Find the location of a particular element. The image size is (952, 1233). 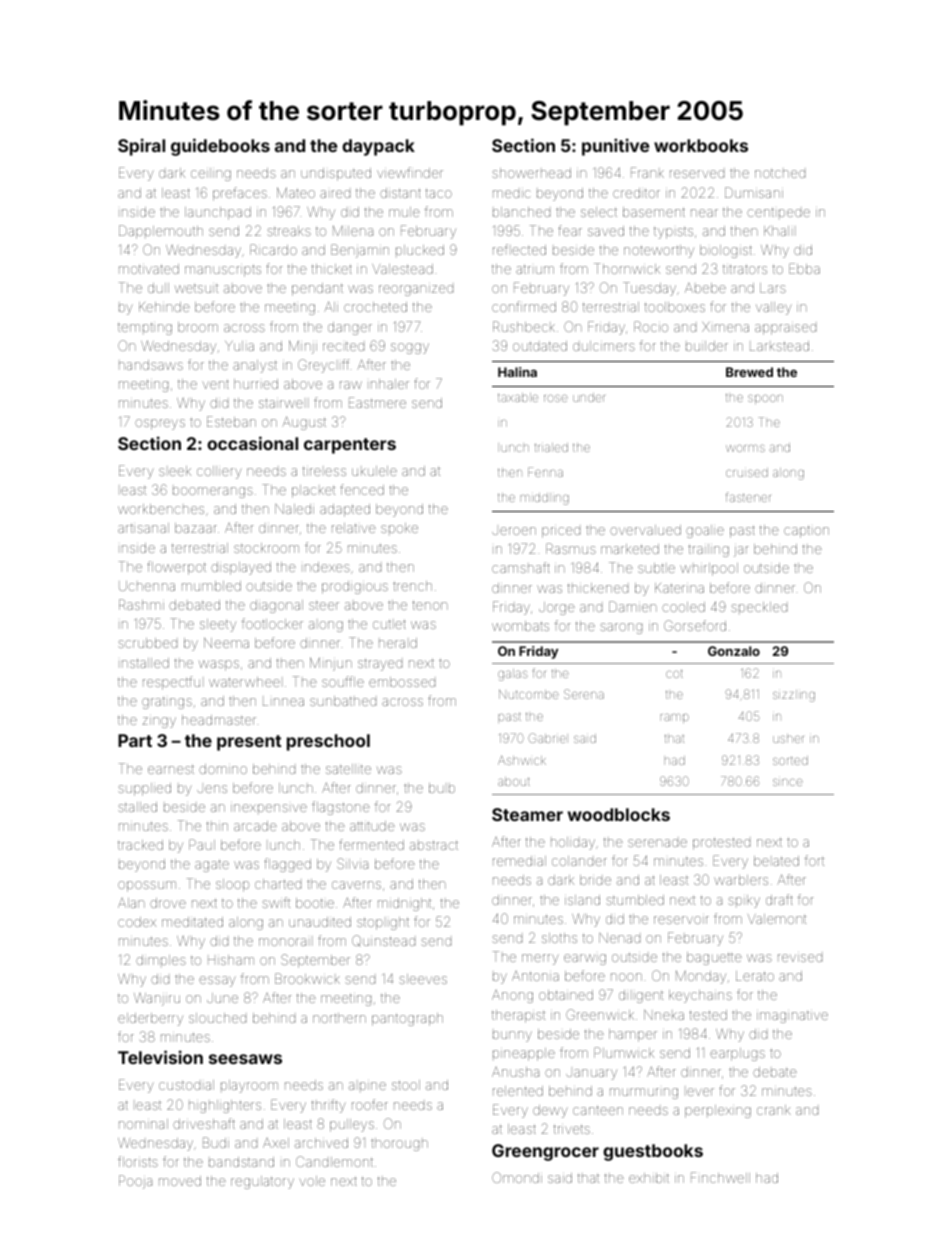

about is located at coordinates (514, 781).
